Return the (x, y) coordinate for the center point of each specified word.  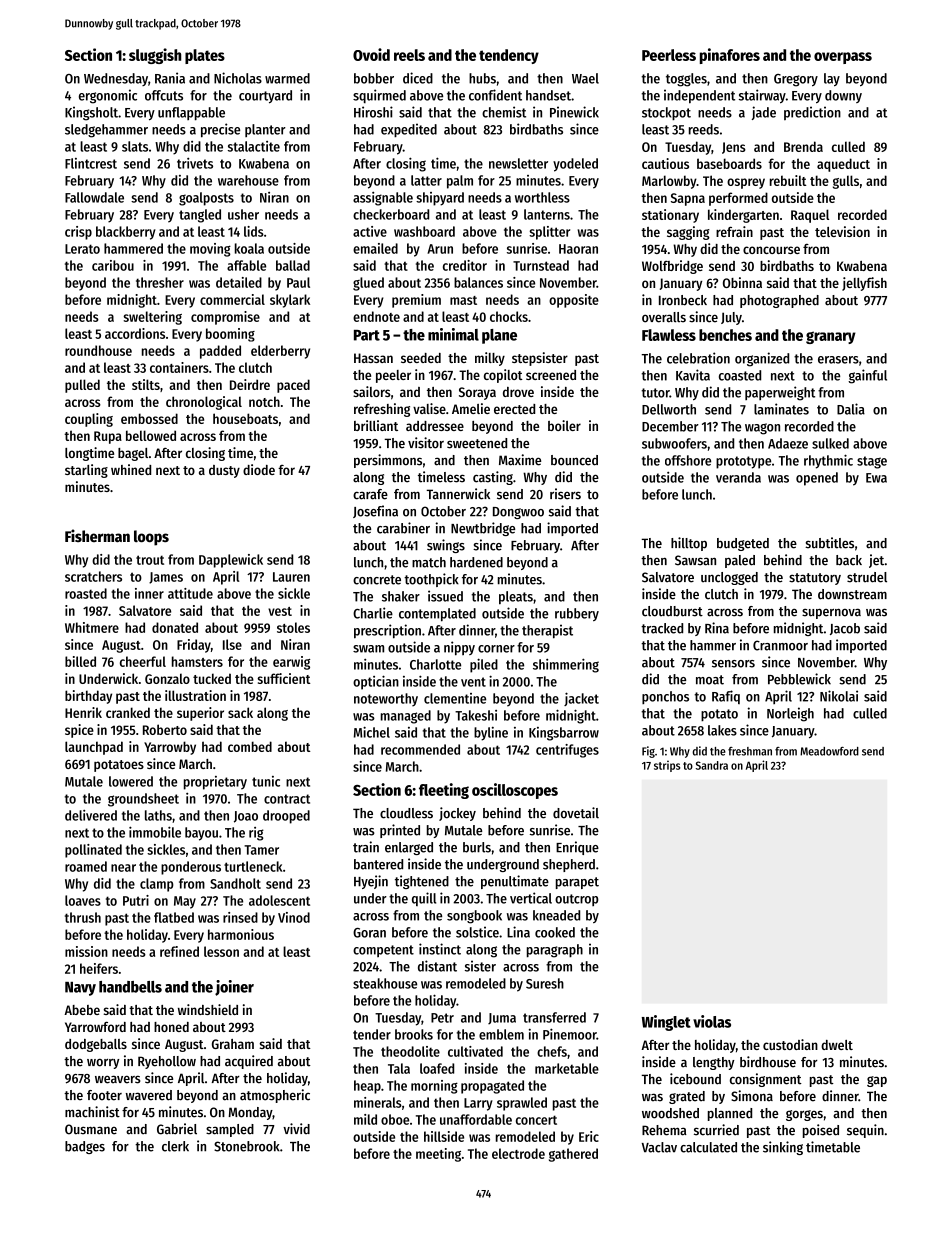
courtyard (265, 97)
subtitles (829, 543)
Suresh (545, 983)
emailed (375, 248)
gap (877, 1081)
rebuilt (788, 180)
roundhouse (98, 350)
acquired (249, 1062)
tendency (509, 56)
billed (80, 661)
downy (843, 96)
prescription (387, 631)
